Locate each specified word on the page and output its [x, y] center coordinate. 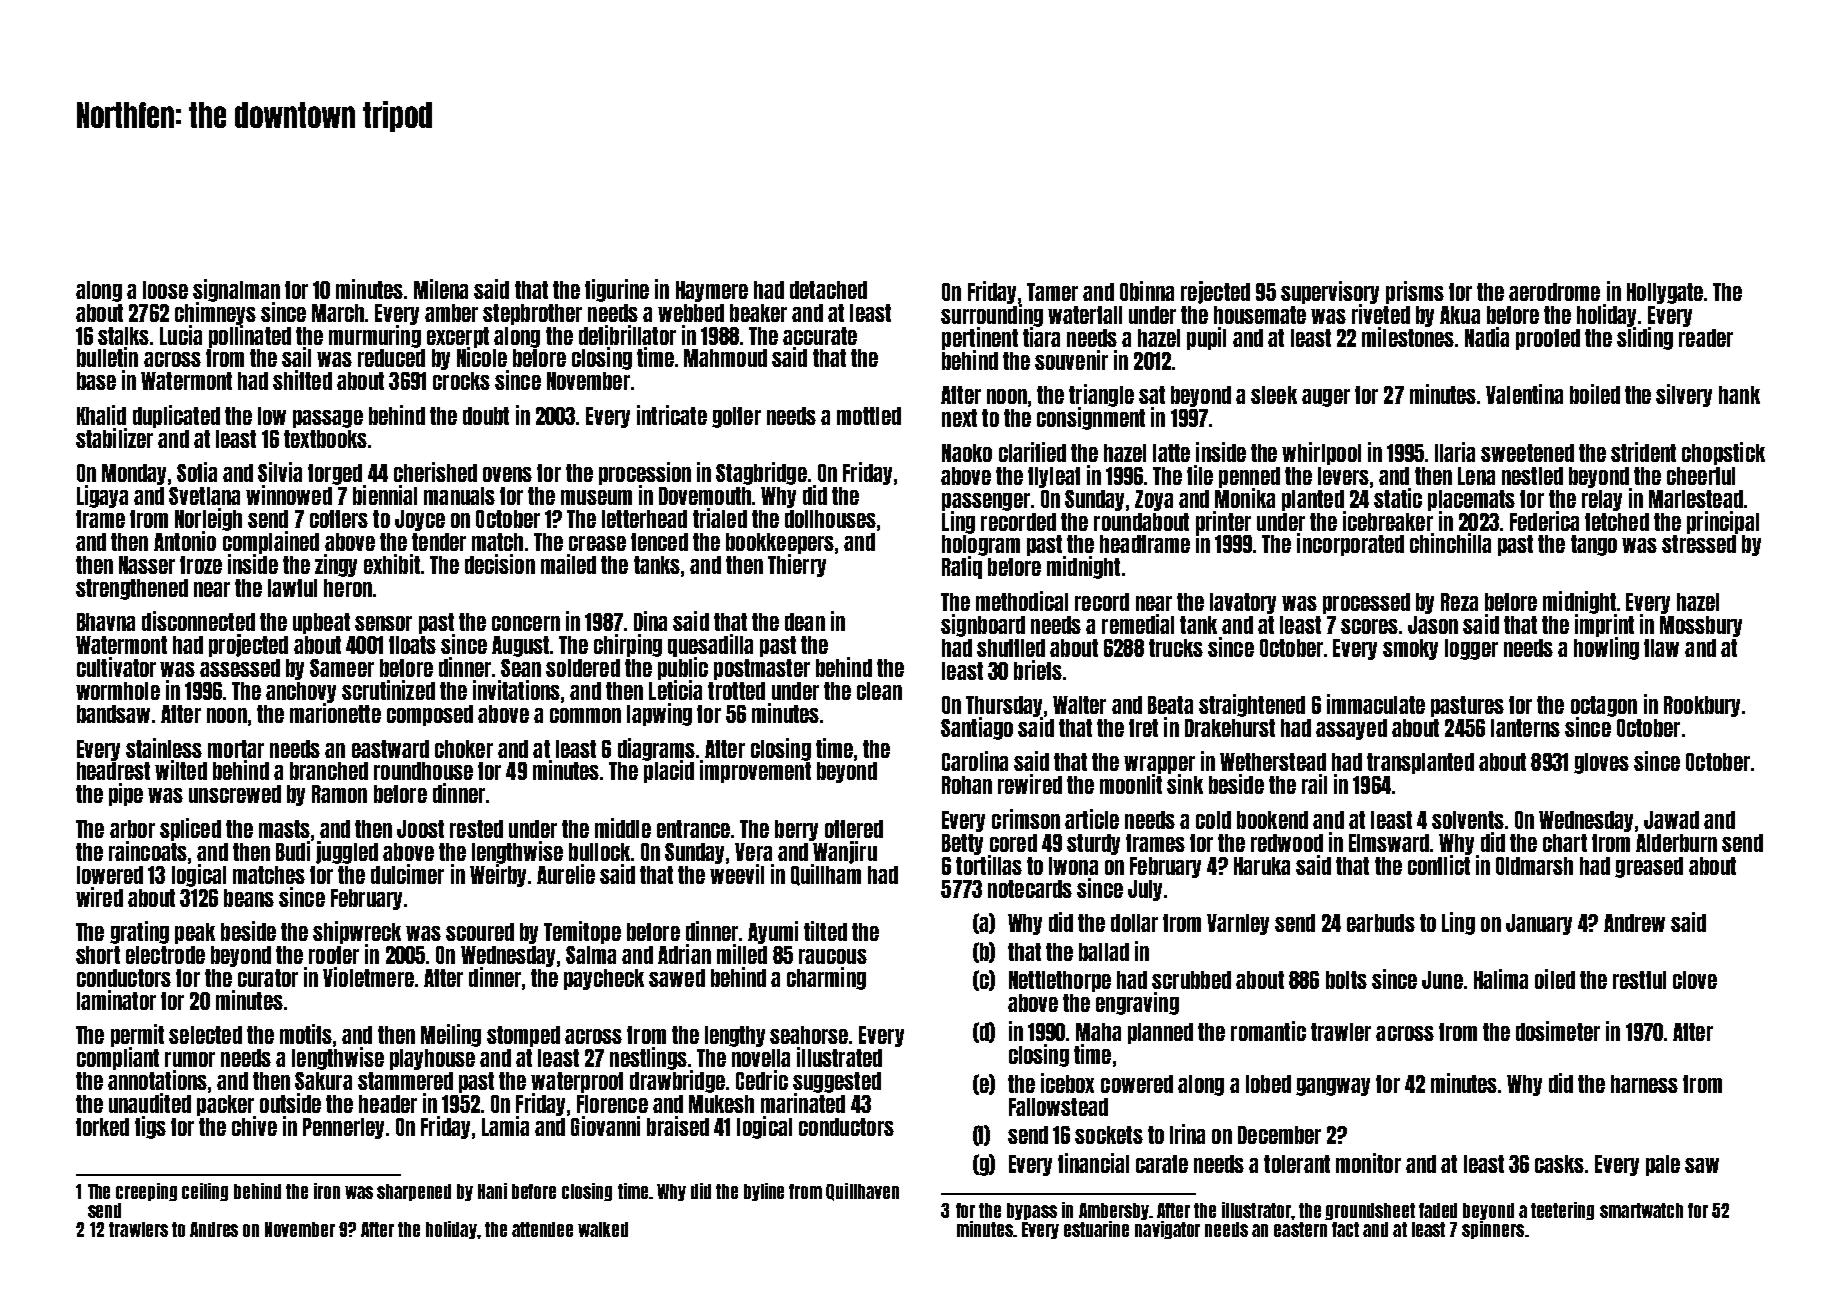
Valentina [1524, 394]
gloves [1601, 763]
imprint [1604, 625]
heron [348, 588]
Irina [1187, 1134]
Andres [214, 1229]
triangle [1101, 396]
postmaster [762, 669]
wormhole [118, 691]
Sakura [323, 1081]
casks [1559, 1164]
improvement [755, 772]
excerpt [458, 337]
